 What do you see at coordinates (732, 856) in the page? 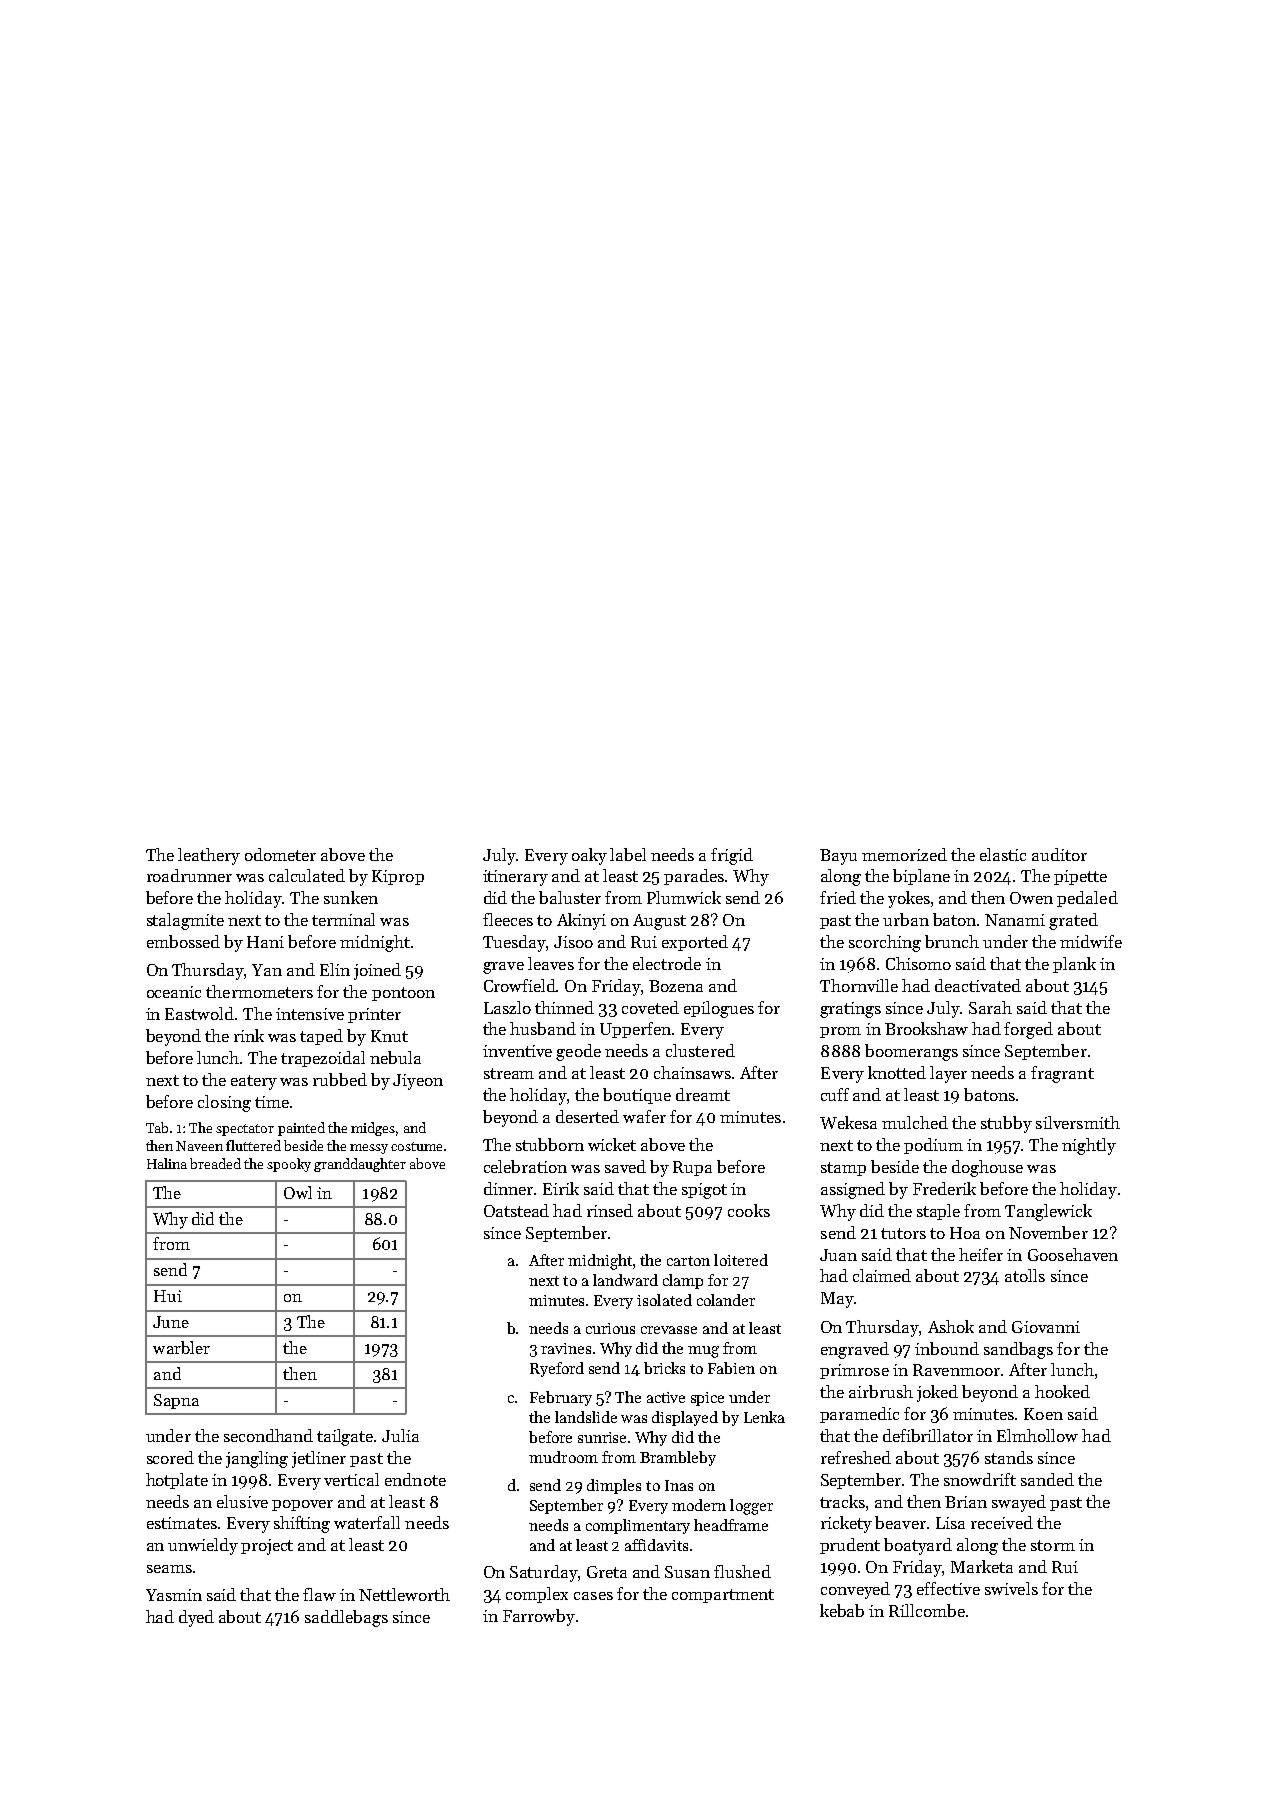
I see `frigid` at bounding box center [732, 856].
